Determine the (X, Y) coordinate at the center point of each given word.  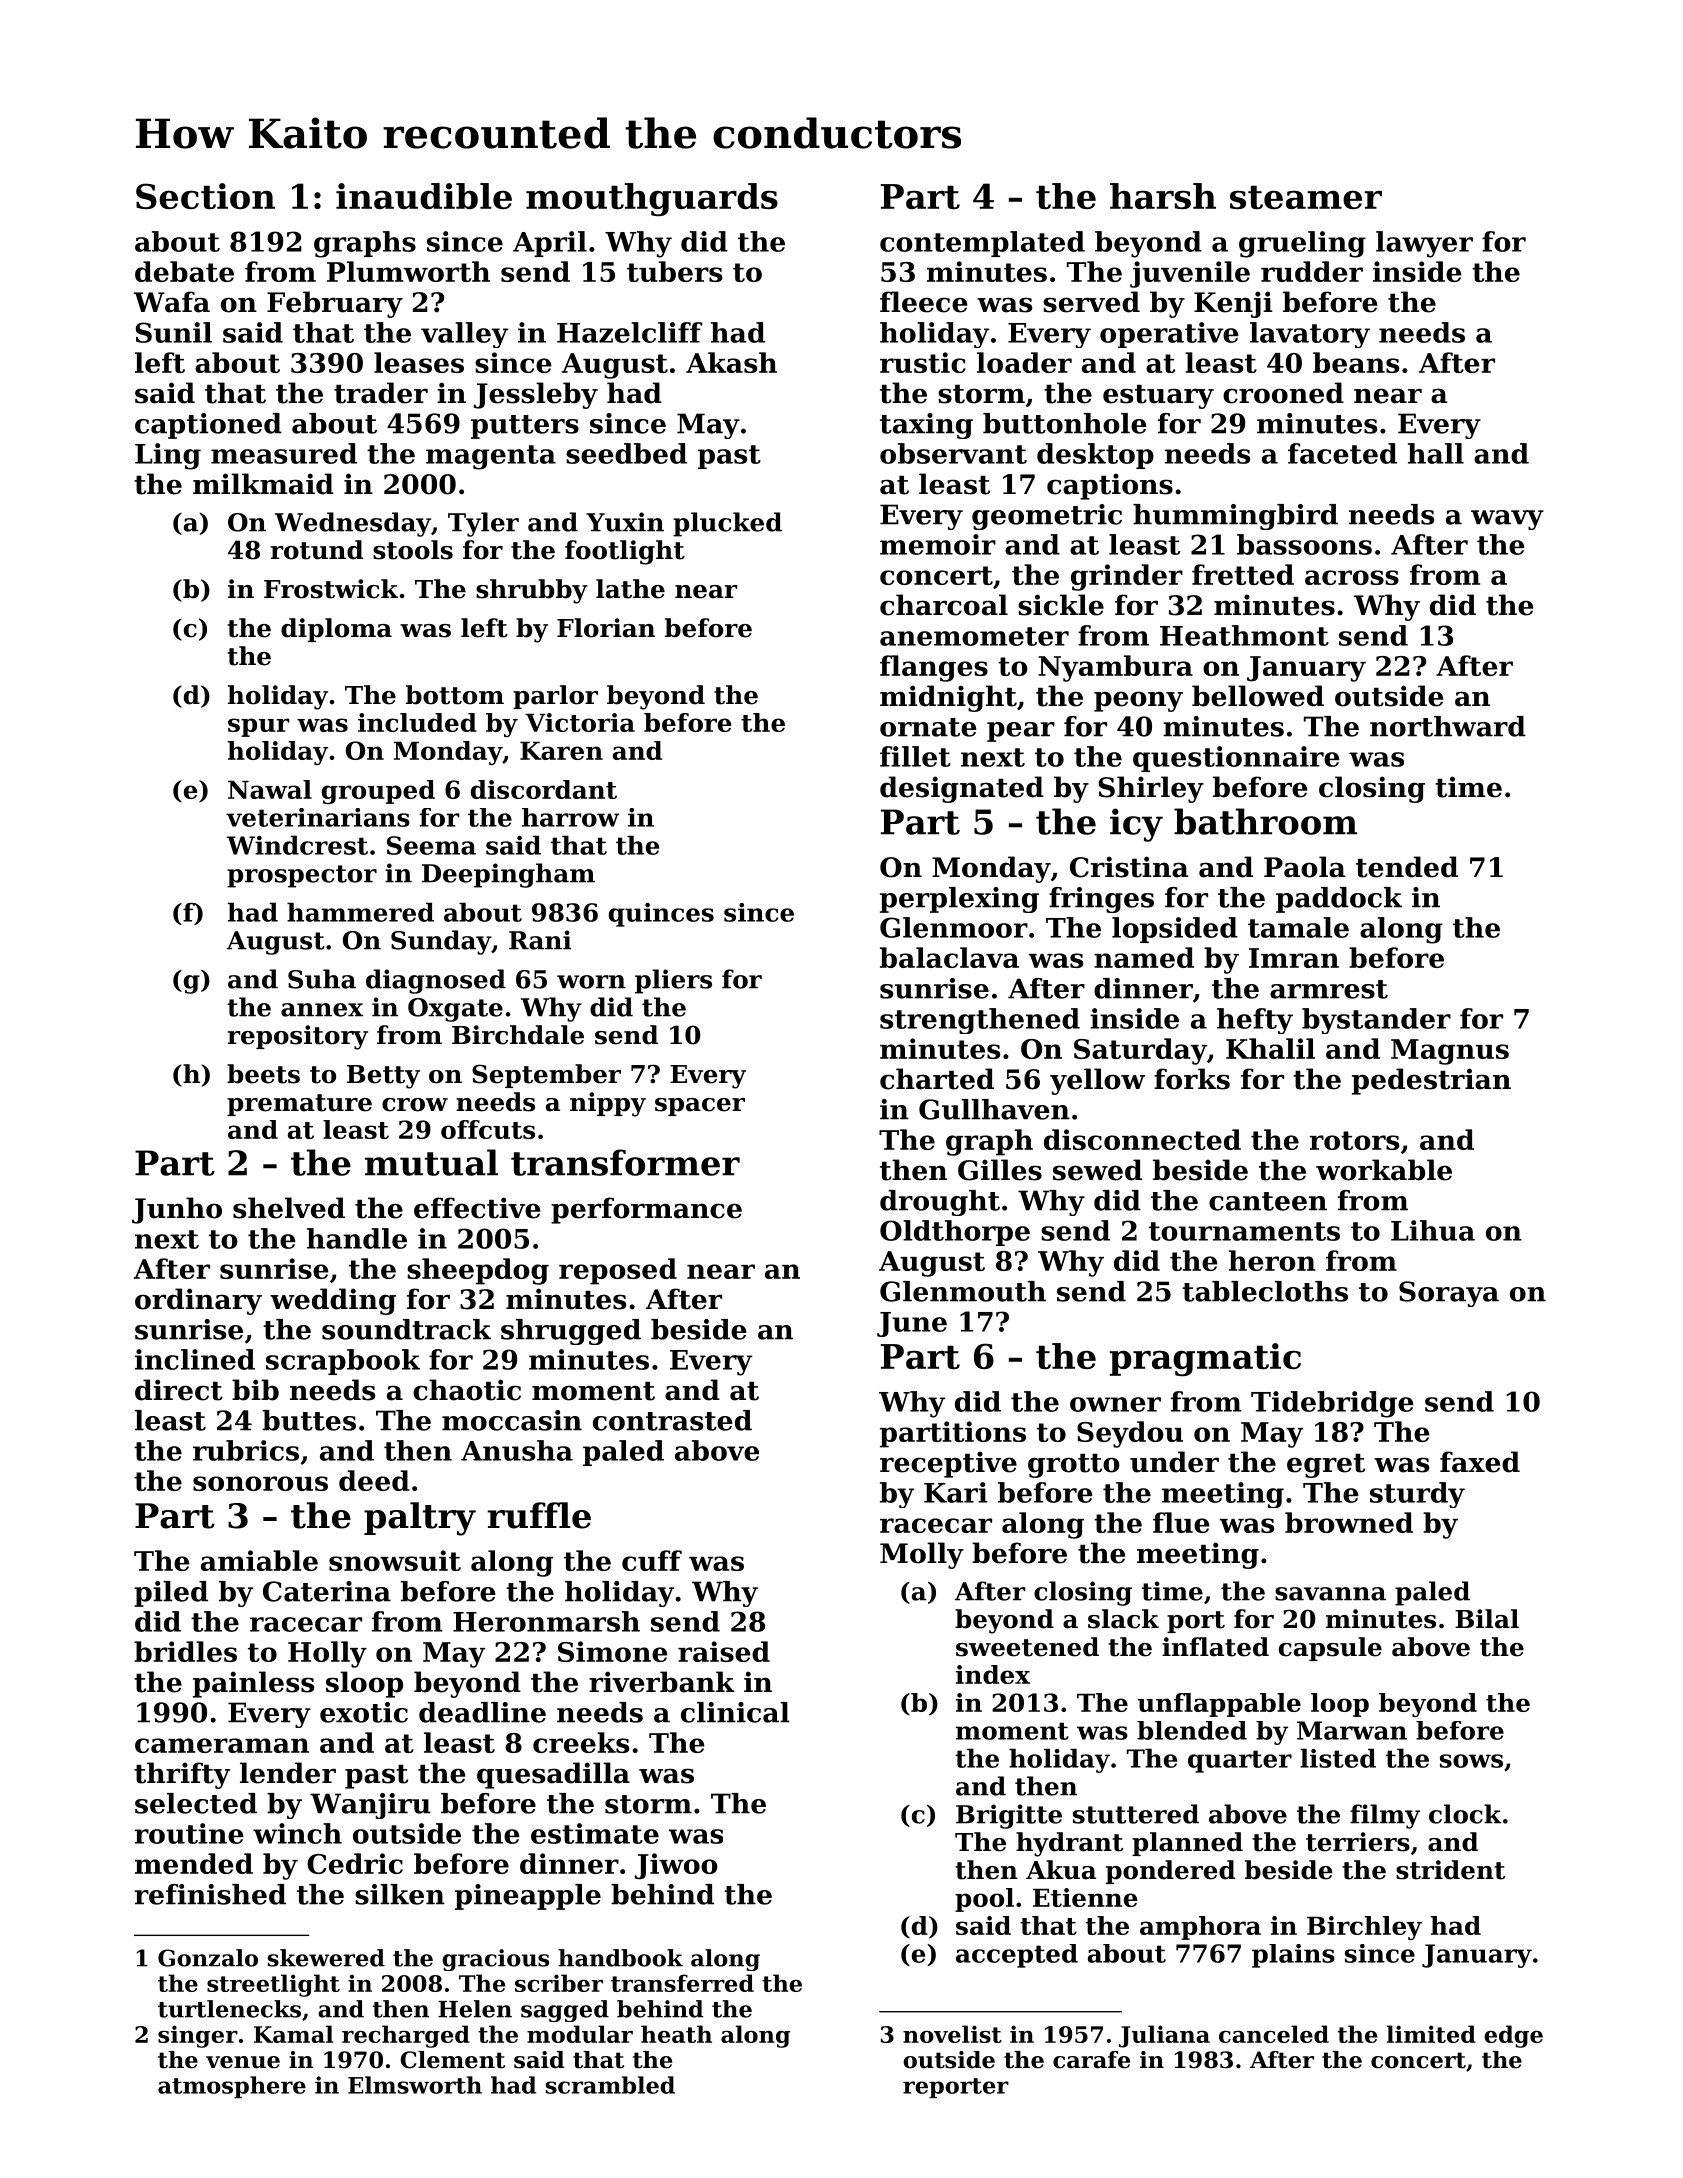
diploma (336, 630)
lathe (630, 589)
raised (724, 1651)
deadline (482, 1712)
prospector (302, 876)
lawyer (1424, 244)
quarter (1240, 1761)
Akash (731, 362)
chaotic (467, 1390)
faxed (1480, 1462)
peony (1138, 701)
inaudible (424, 196)
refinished (210, 1894)
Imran (1294, 958)
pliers (673, 981)
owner (1115, 1404)
